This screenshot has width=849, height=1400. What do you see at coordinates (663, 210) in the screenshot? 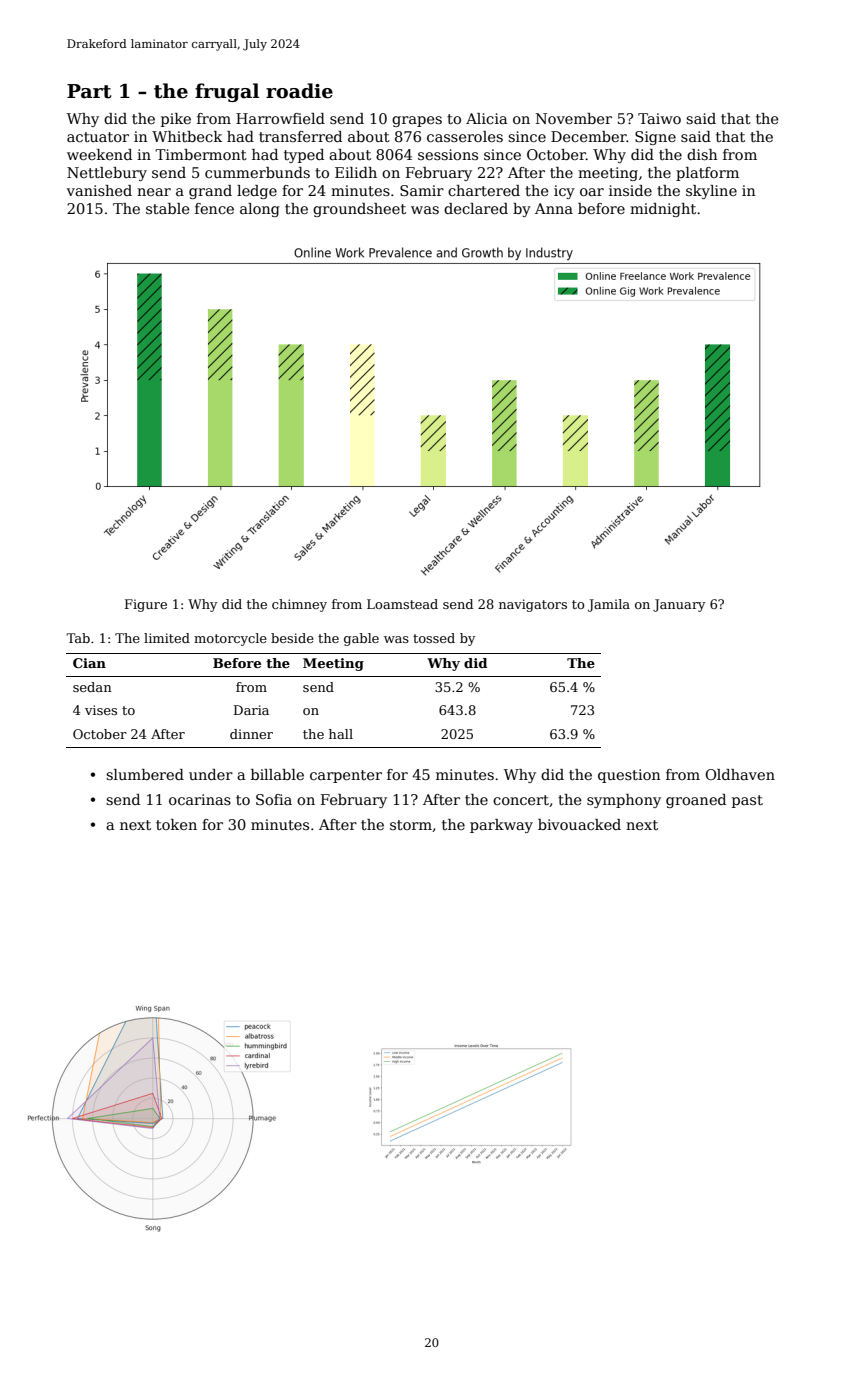
I see `midnight` at bounding box center [663, 210].
